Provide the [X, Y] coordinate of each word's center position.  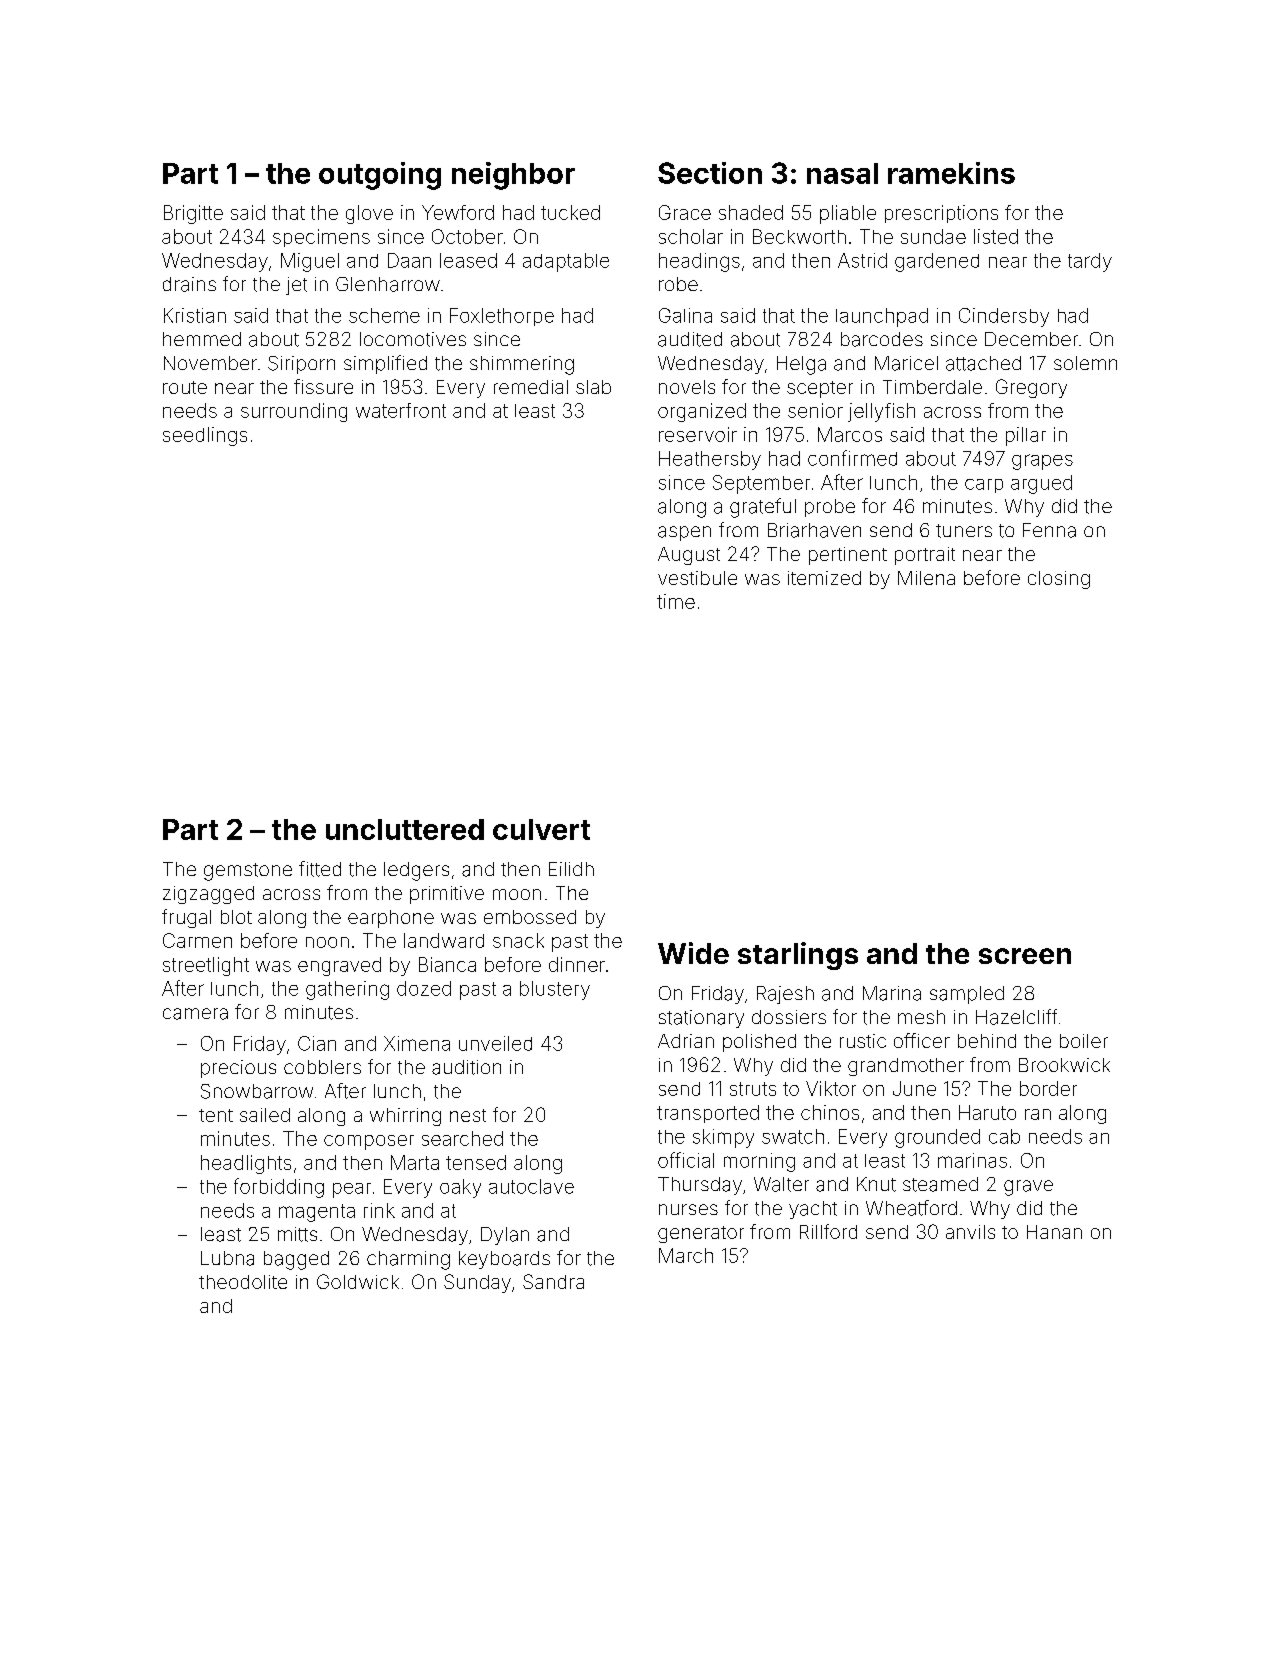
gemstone [248, 872]
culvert [541, 829]
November [210, 363]
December [1031, 339]
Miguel [310, 262]
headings [699, 262]
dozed [424, 988]
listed [996, 236]
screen [1025, 956]
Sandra [553, 1281]
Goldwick [358, 1281]
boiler [1084, 1041]
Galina [685, 315]
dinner [577, 964]
